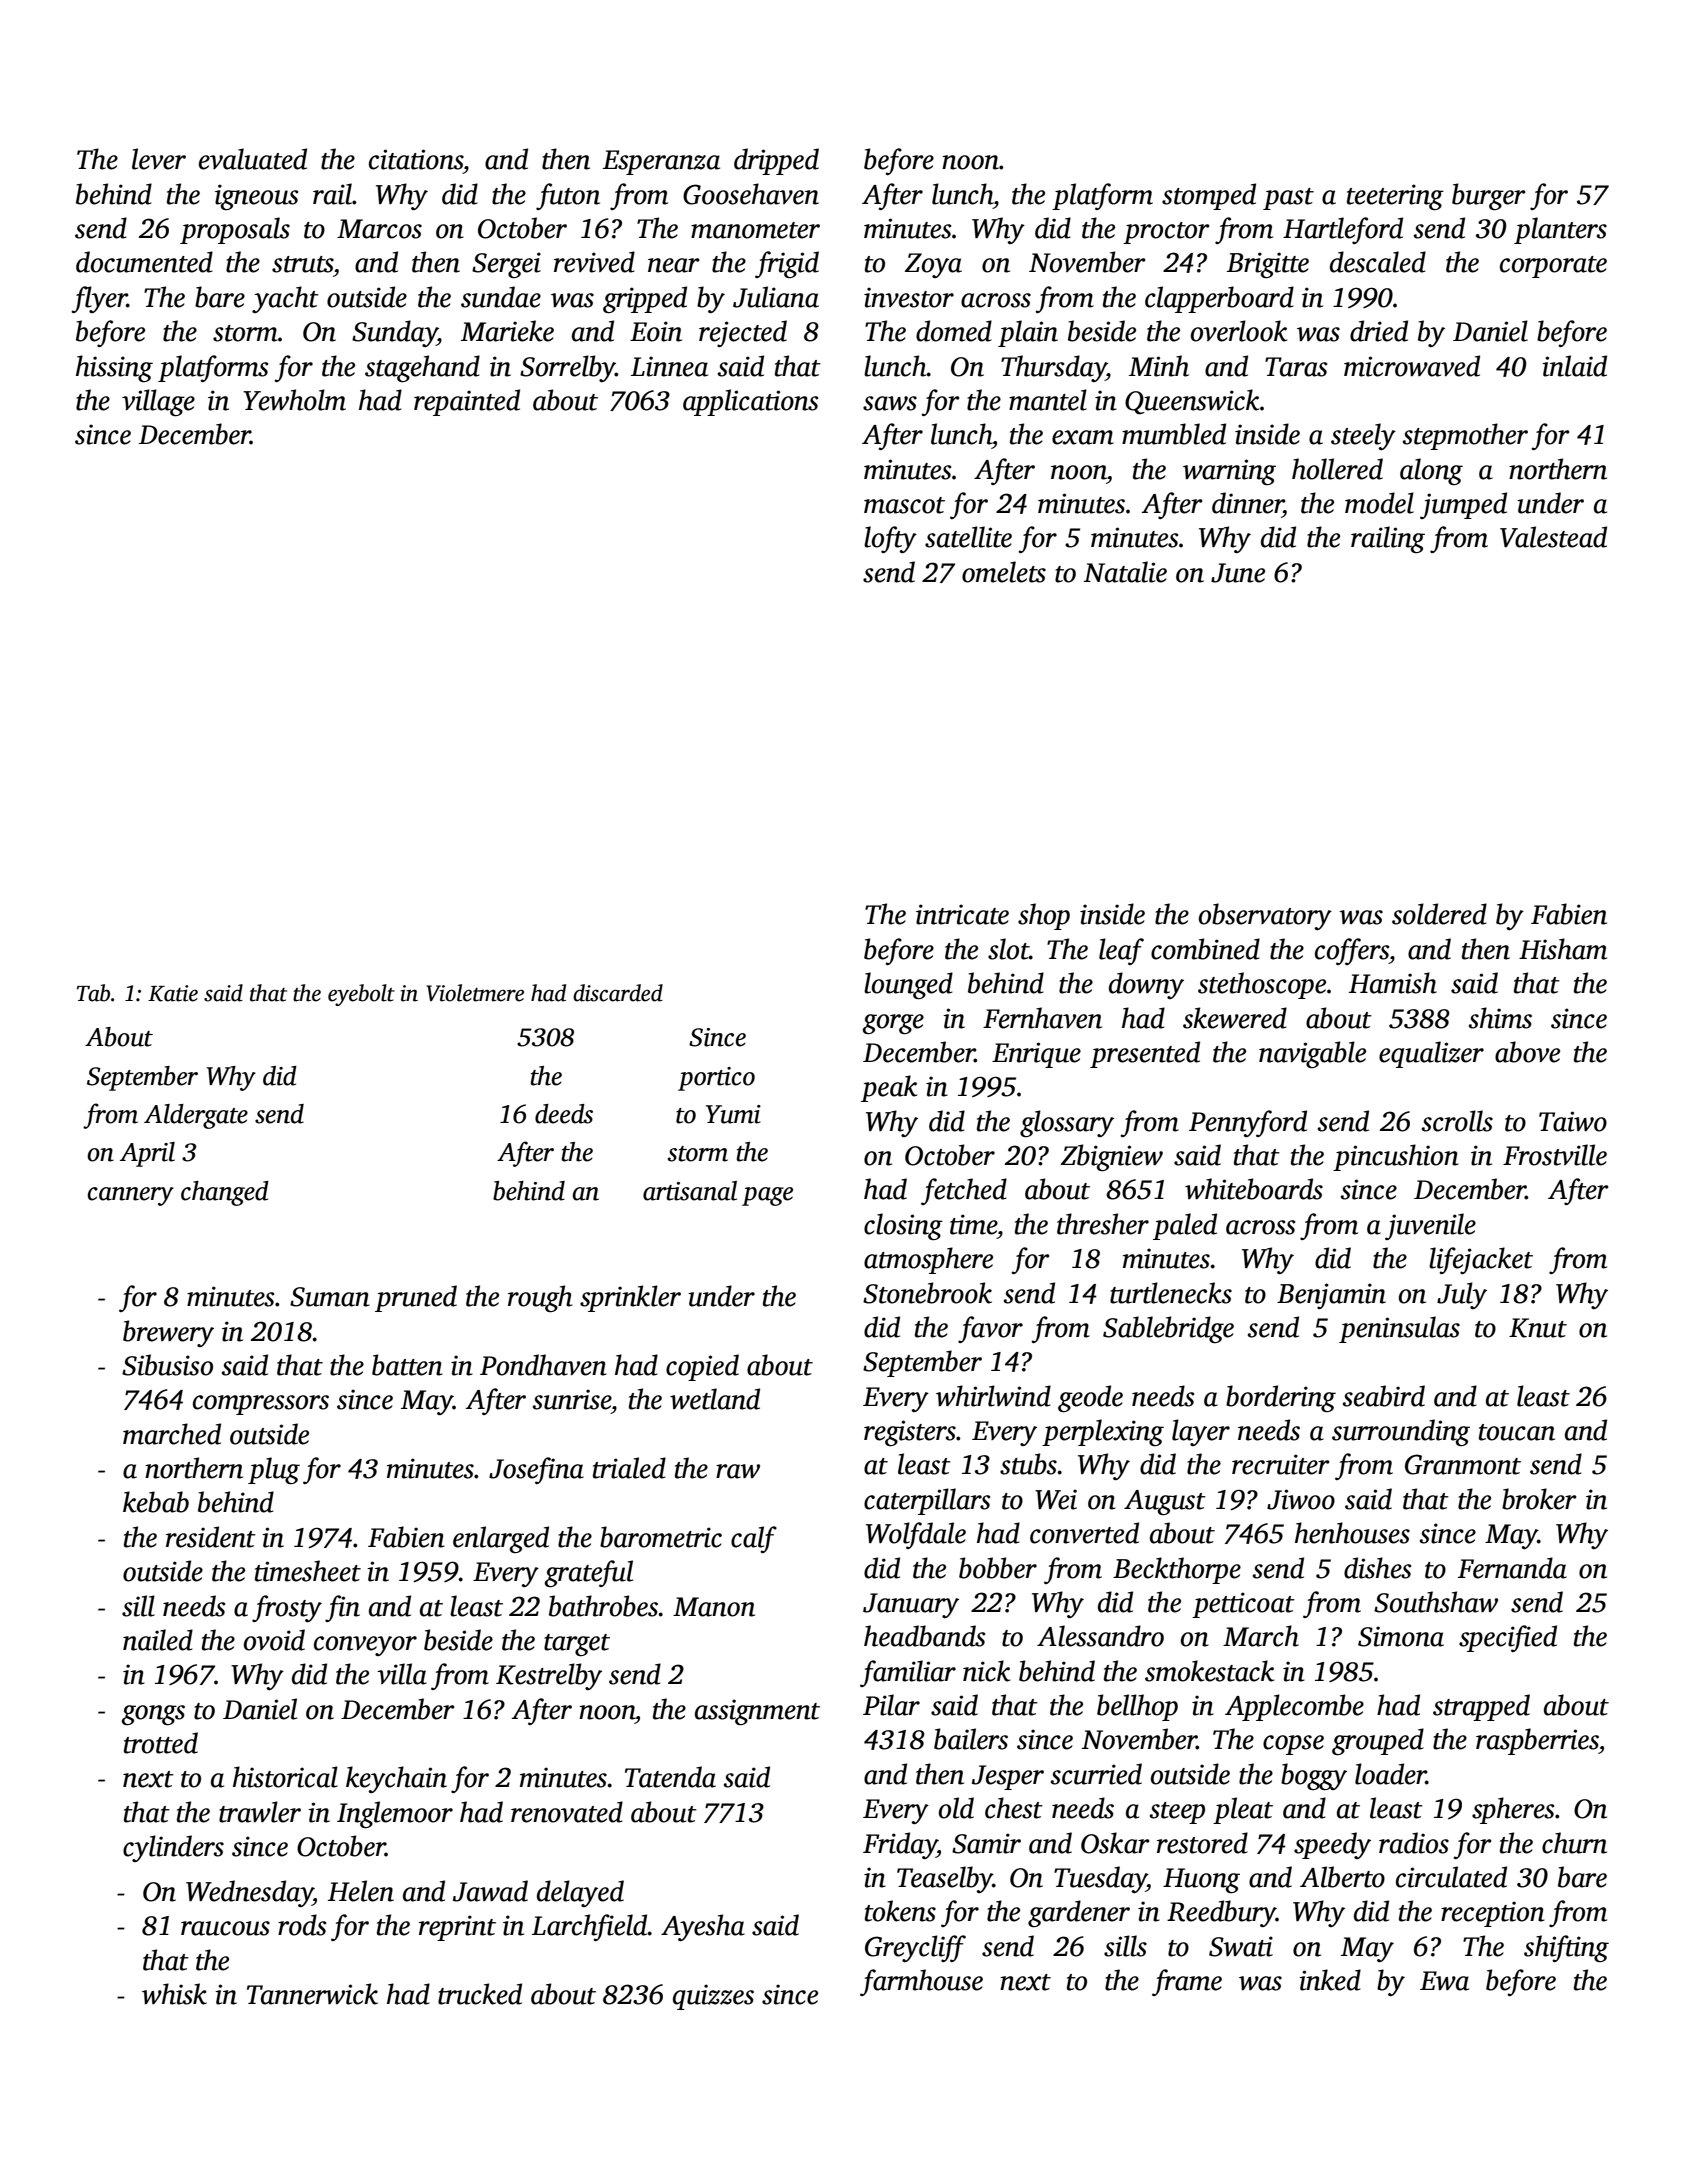 The image size is (1683, 2178). I want to click on trucked, so click(480, 1994).
